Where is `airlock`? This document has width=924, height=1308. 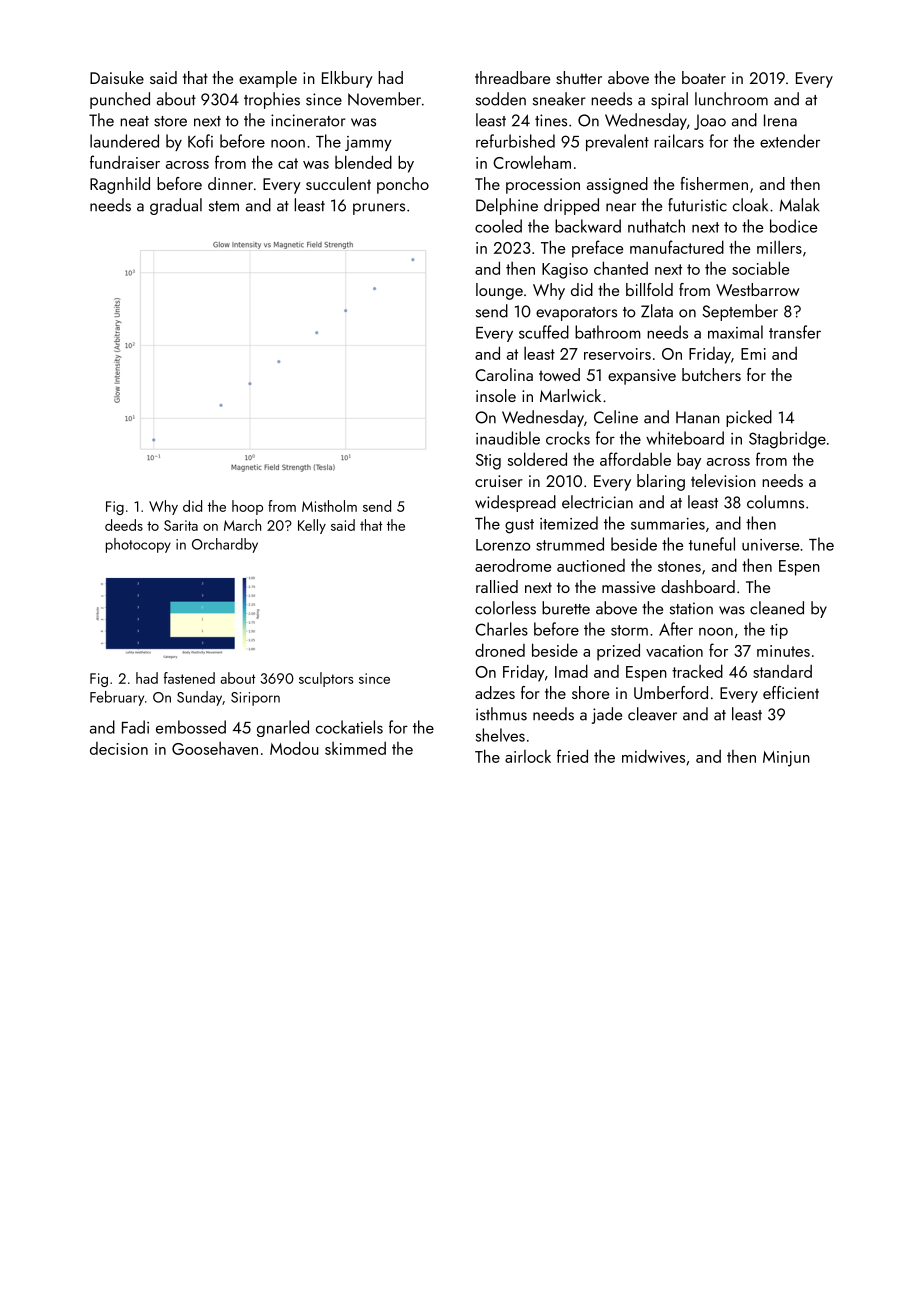
airlock is located at coordinates (528, 756).
